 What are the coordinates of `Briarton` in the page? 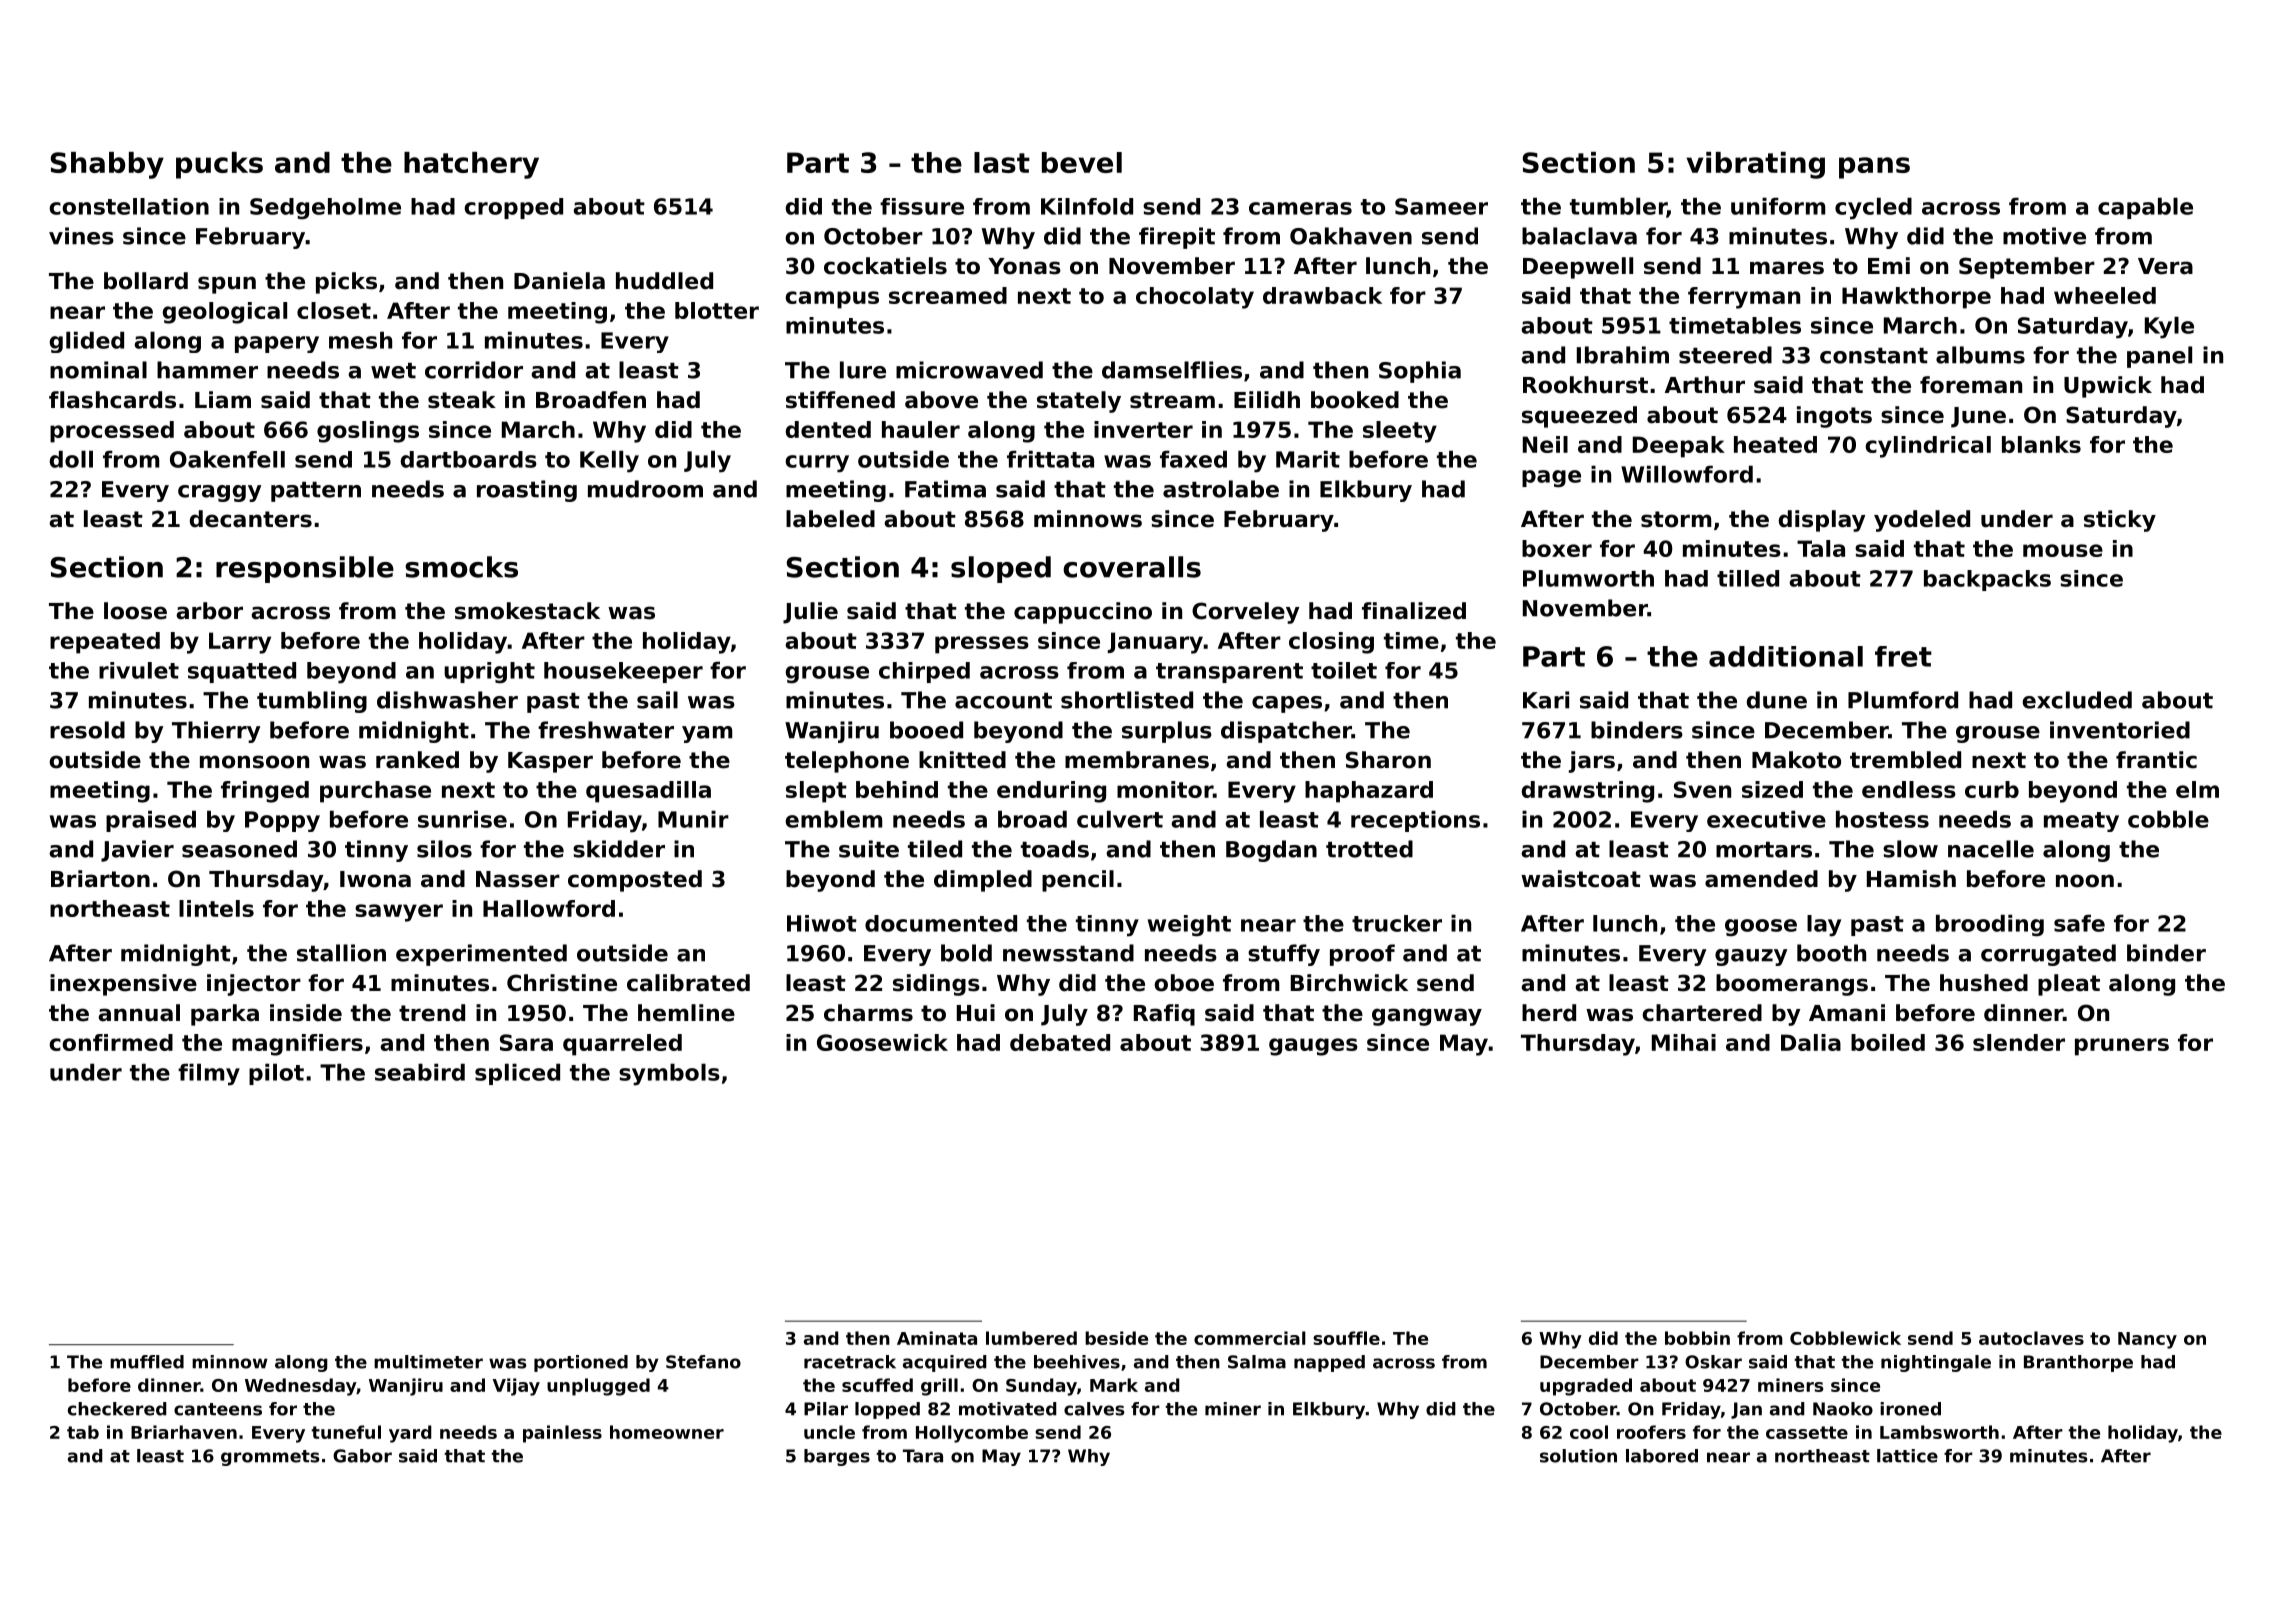 It's located at (100, 879).
